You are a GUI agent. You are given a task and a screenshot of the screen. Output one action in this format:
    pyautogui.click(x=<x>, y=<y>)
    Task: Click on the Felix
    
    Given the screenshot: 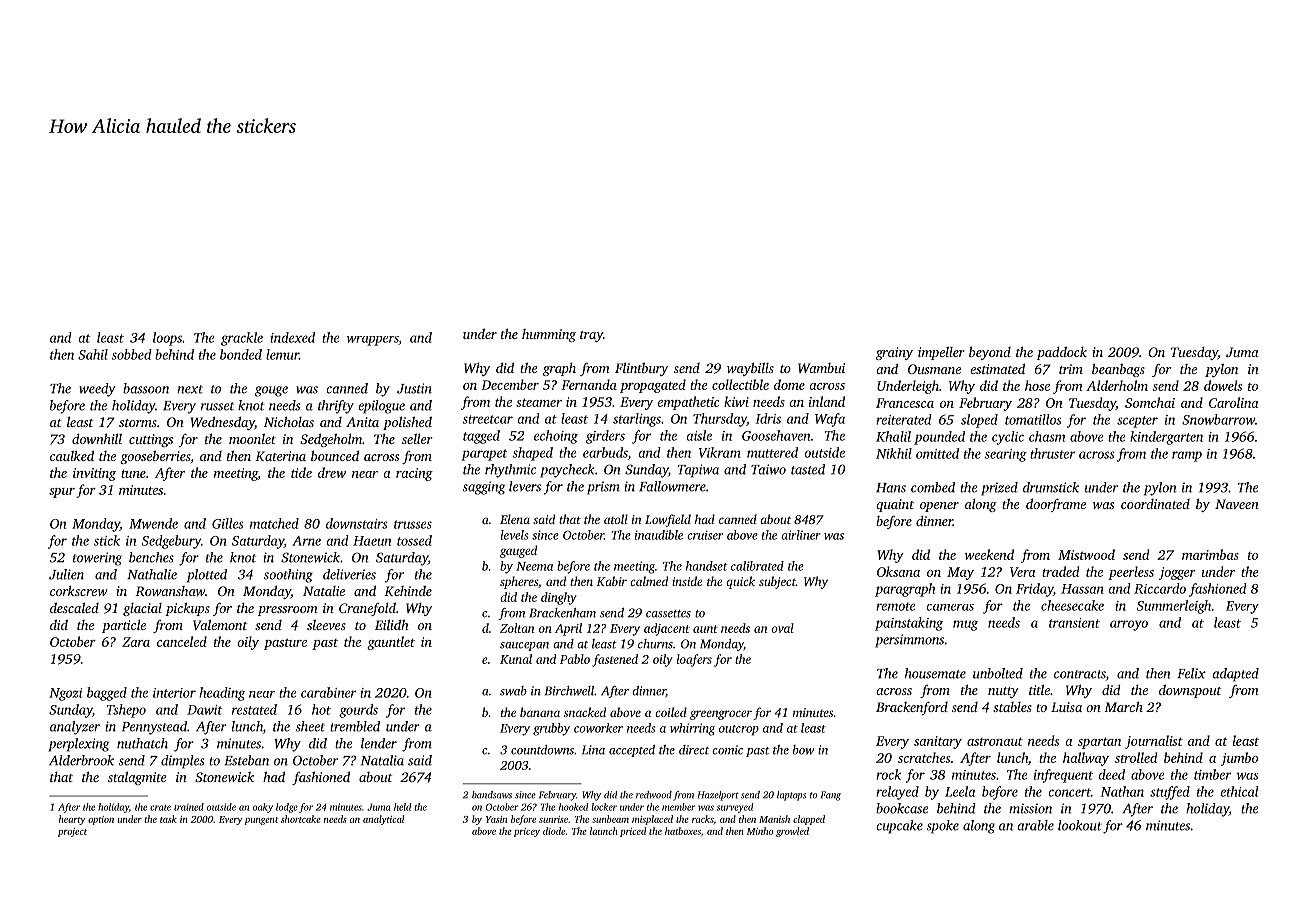 What is the action you would take?
    pyautogui.click(x=1191, y=673)
